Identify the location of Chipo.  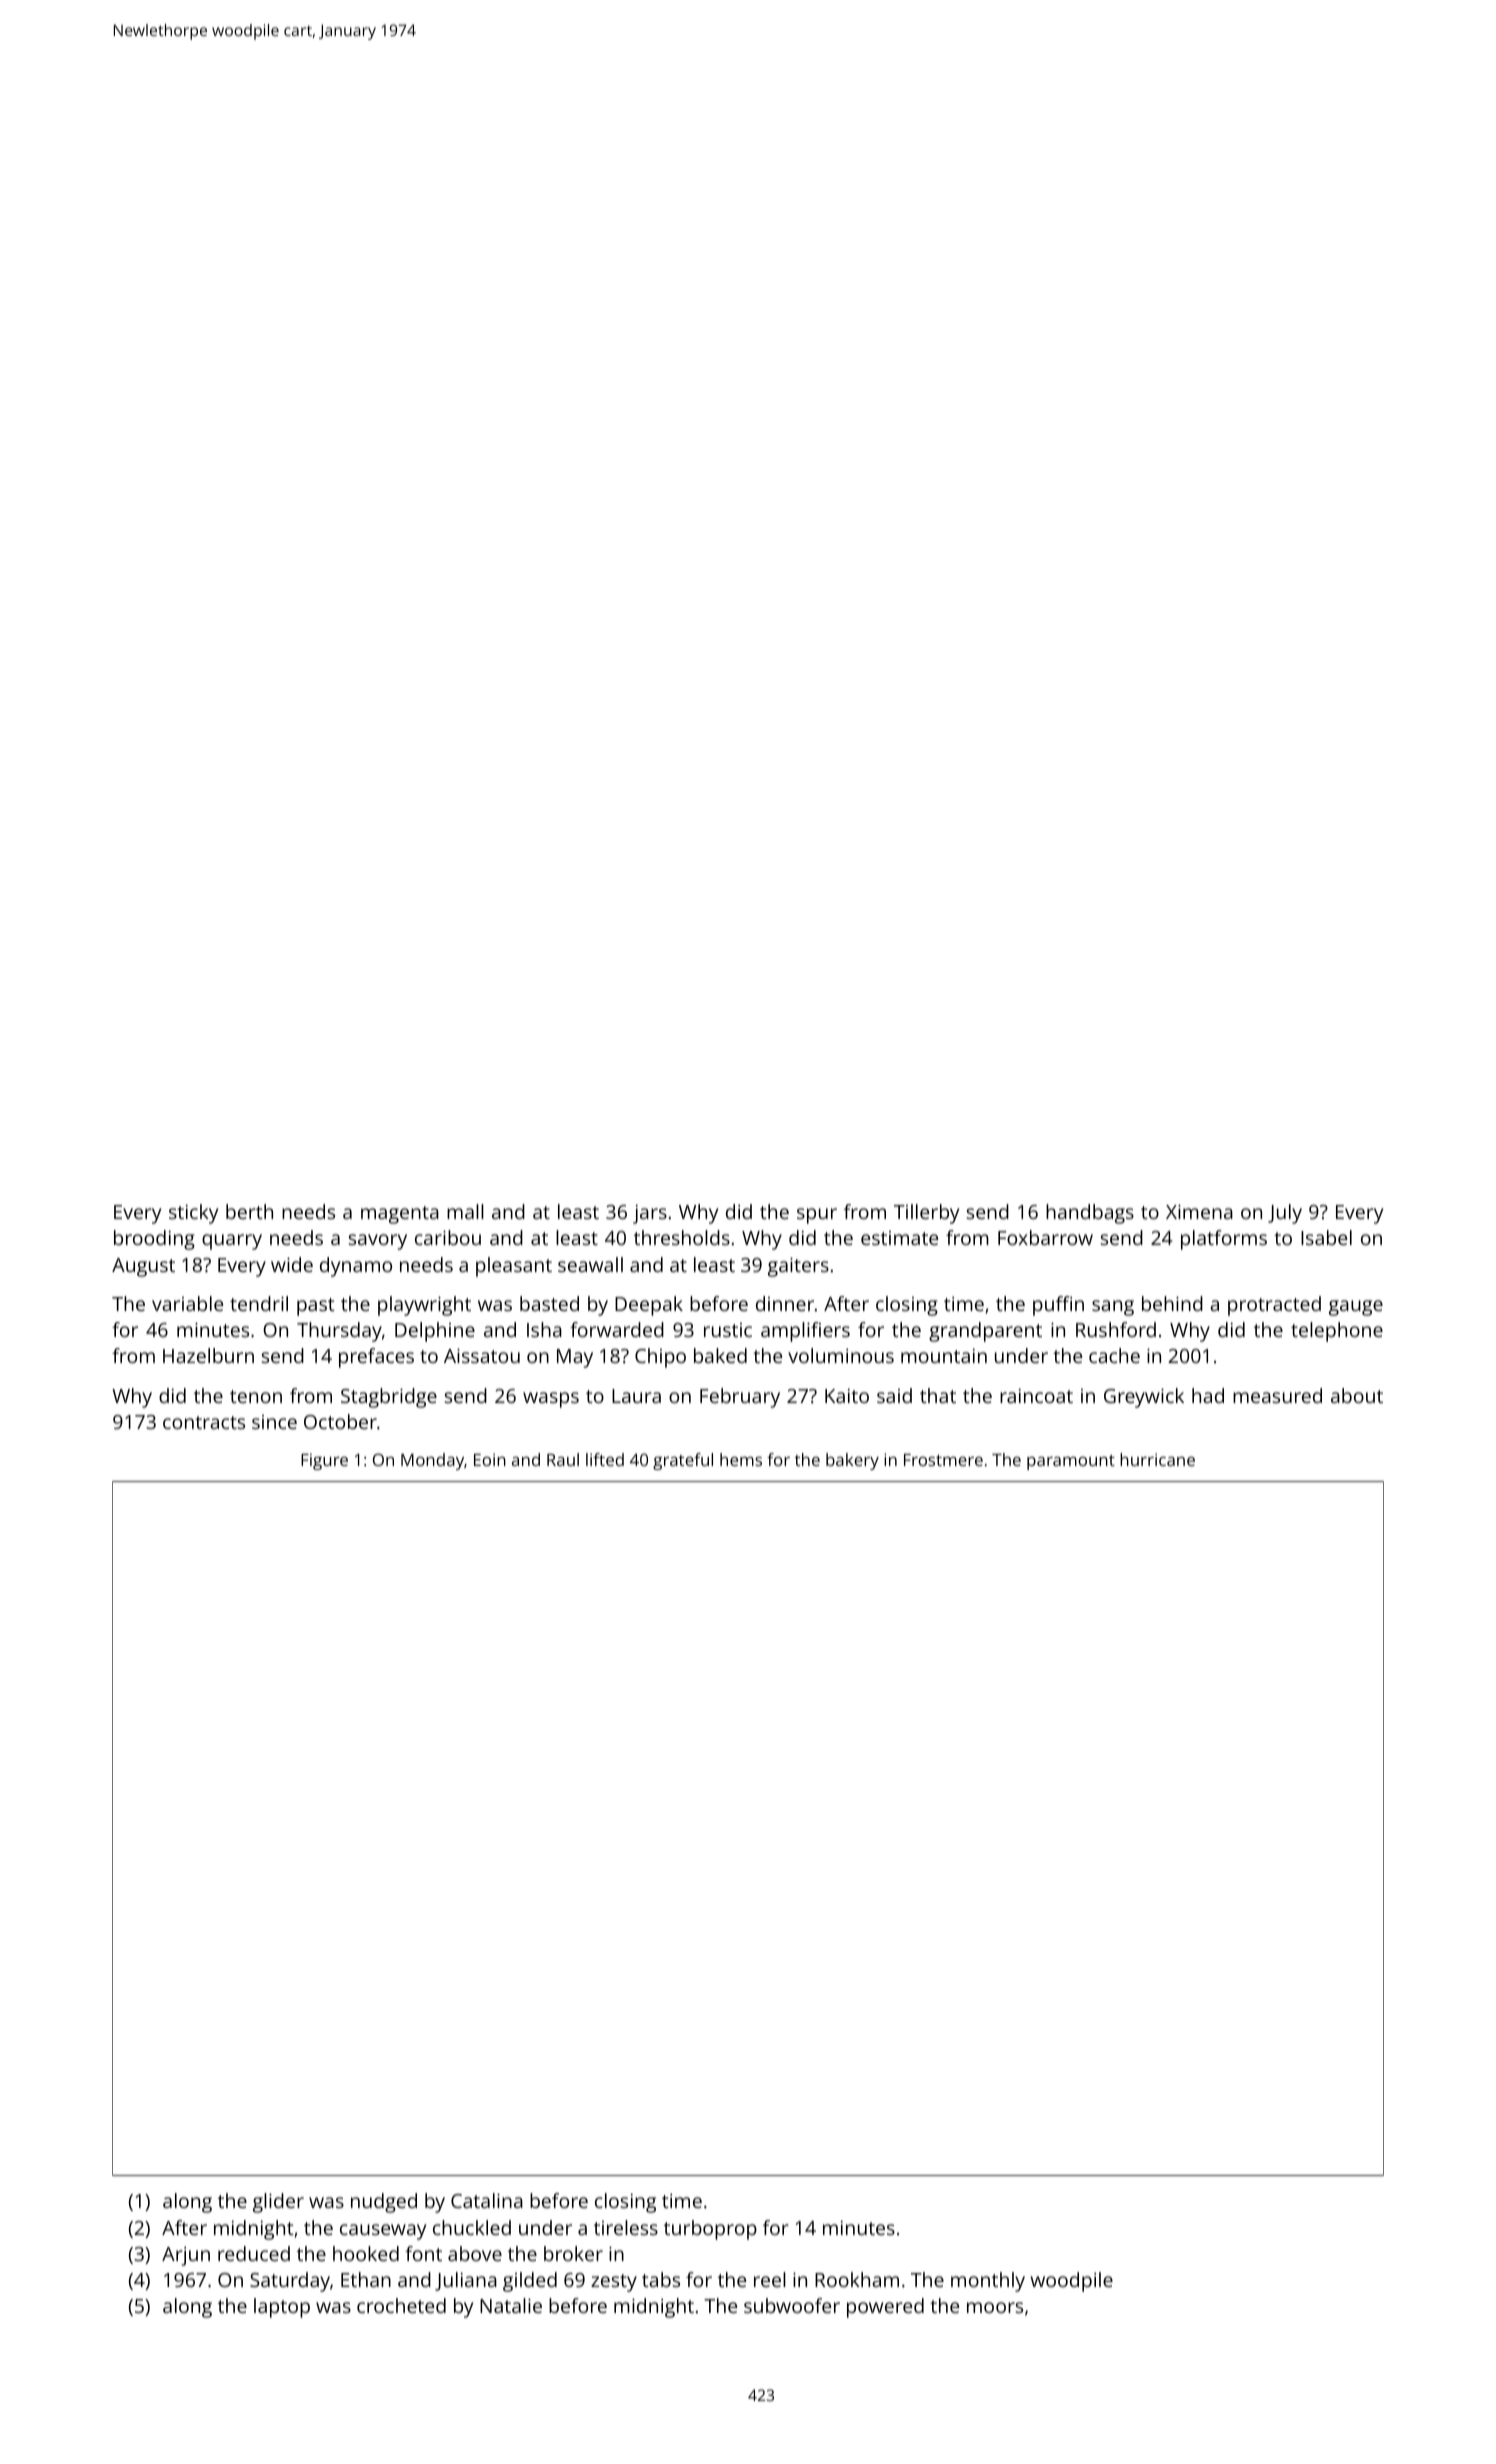
(660, 1358).
